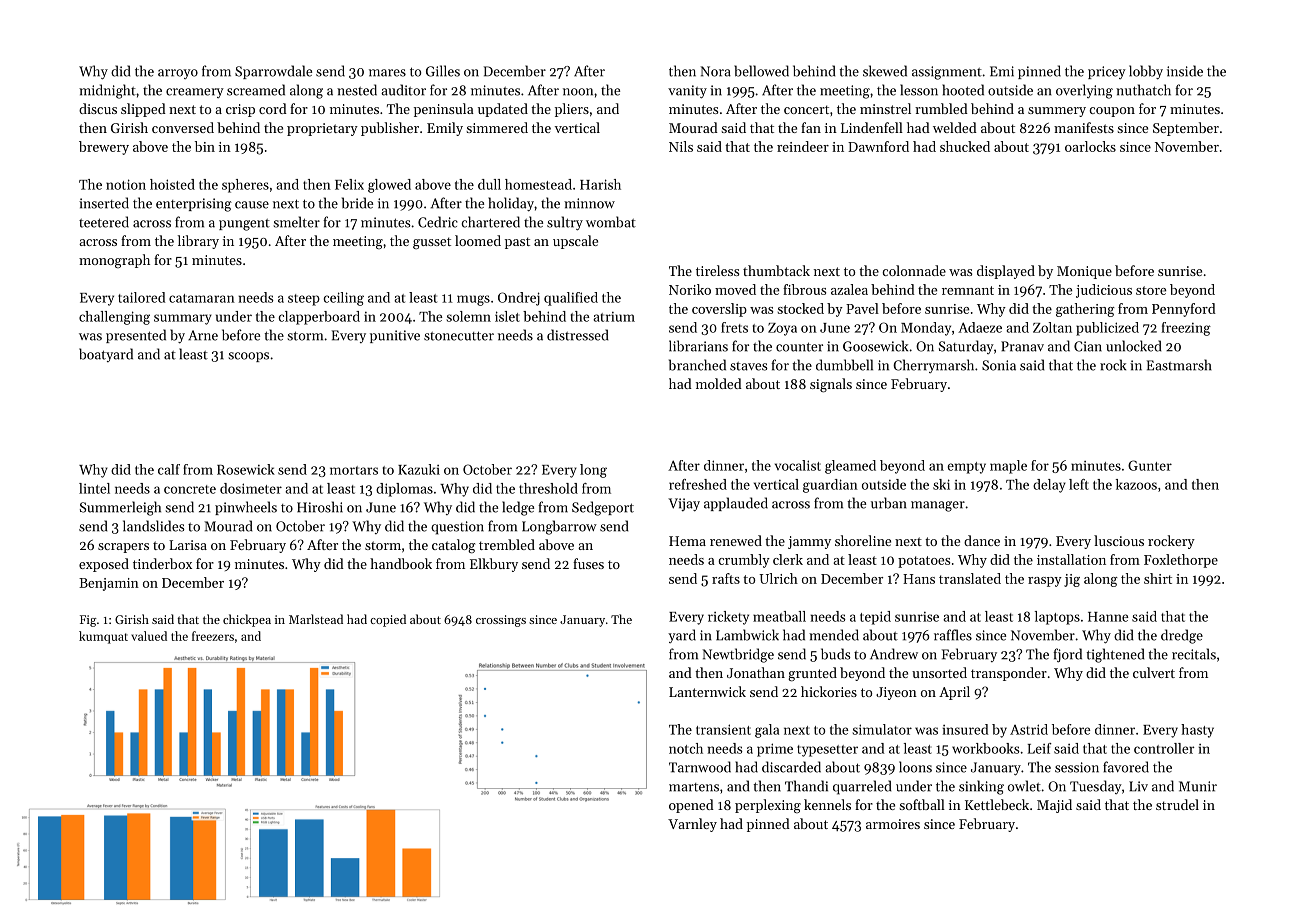 The height and width of the document is (924, 1308). I want to click on mares, so click(387, 73).
